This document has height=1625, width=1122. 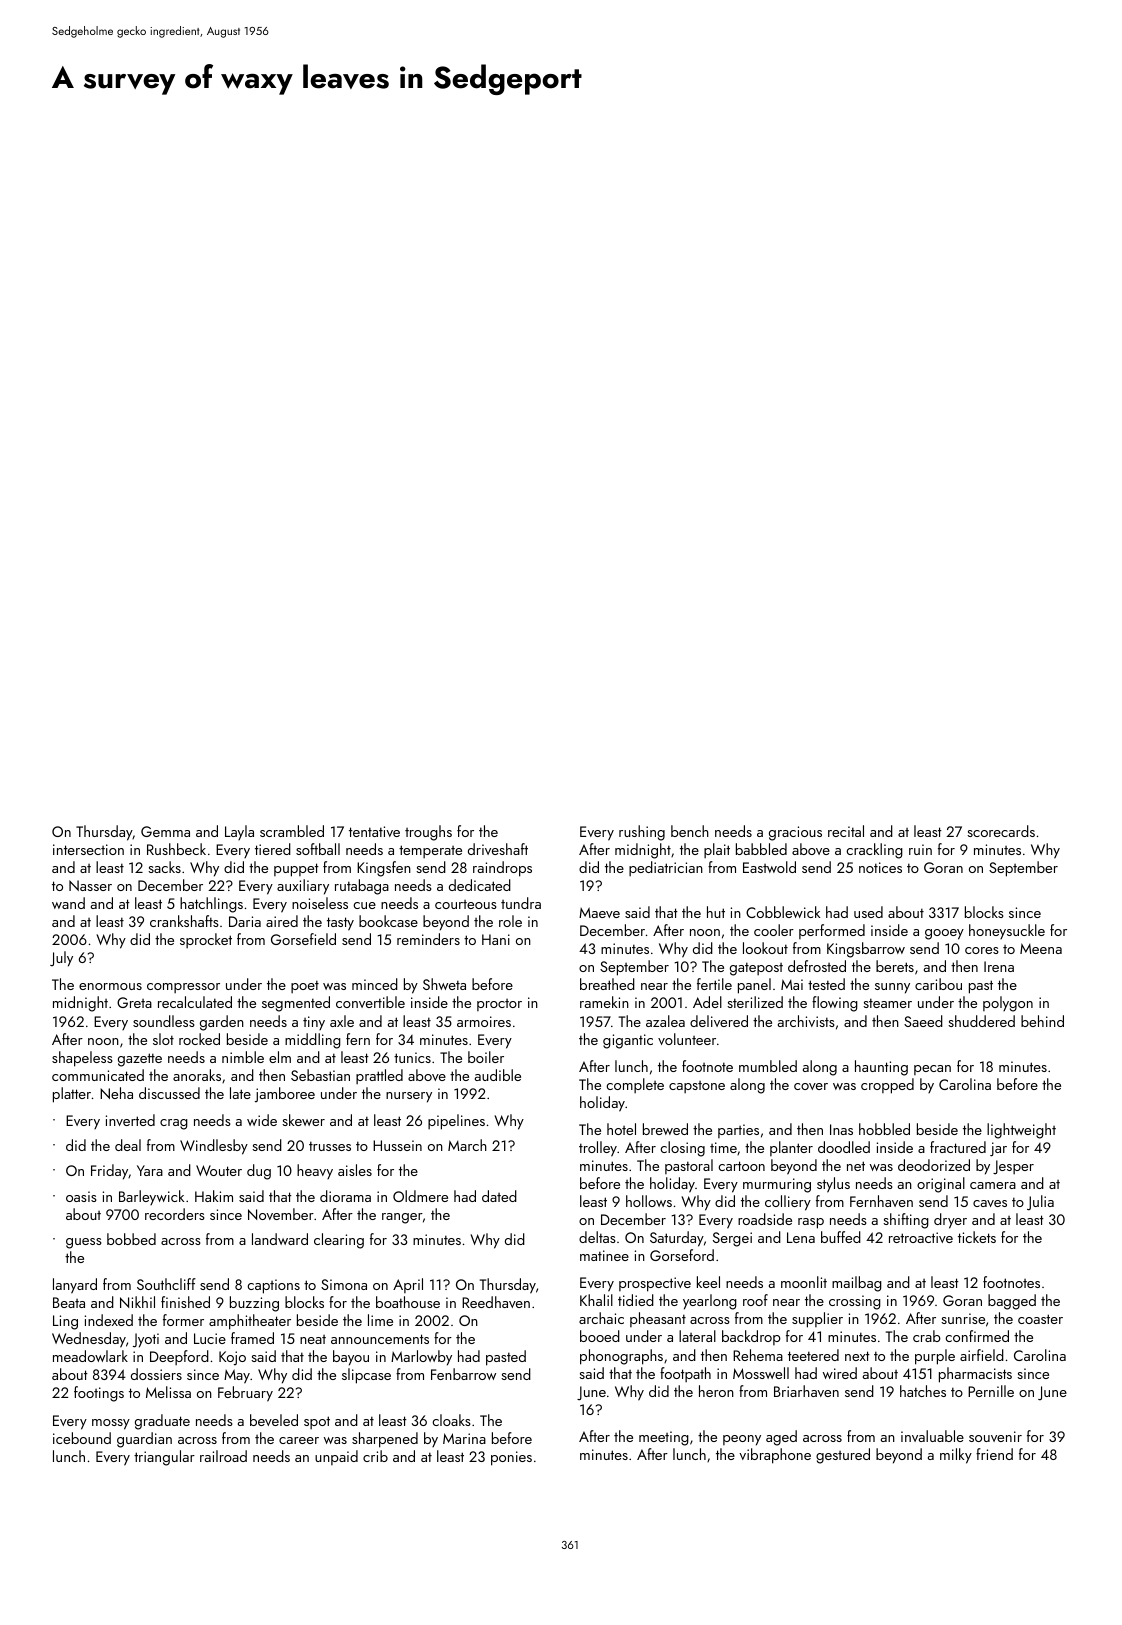 I want to click on pipelines, so click(x=456, y=1122).
